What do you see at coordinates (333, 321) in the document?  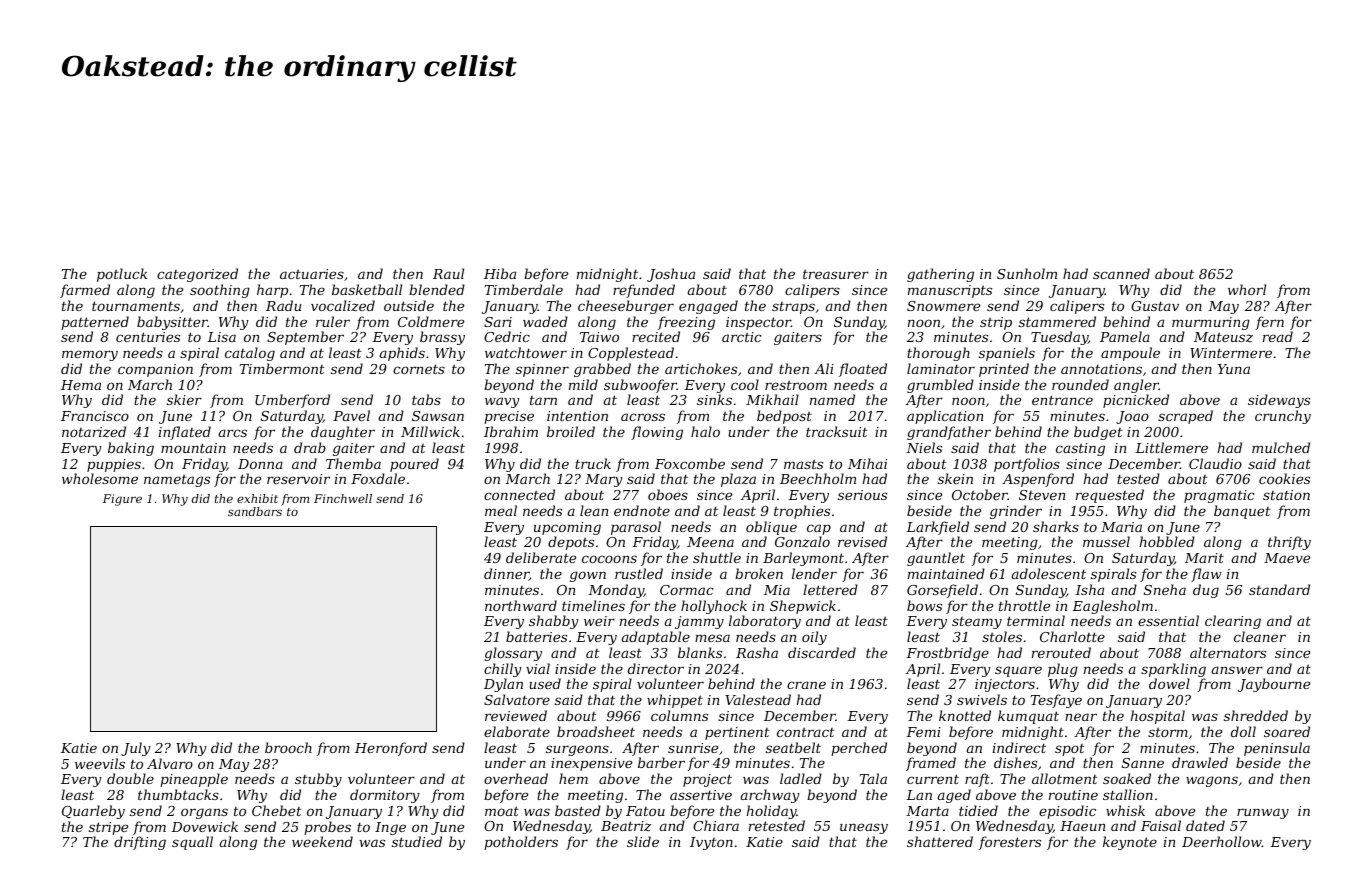 I see `ruler` at bounding box center [333, 321].
